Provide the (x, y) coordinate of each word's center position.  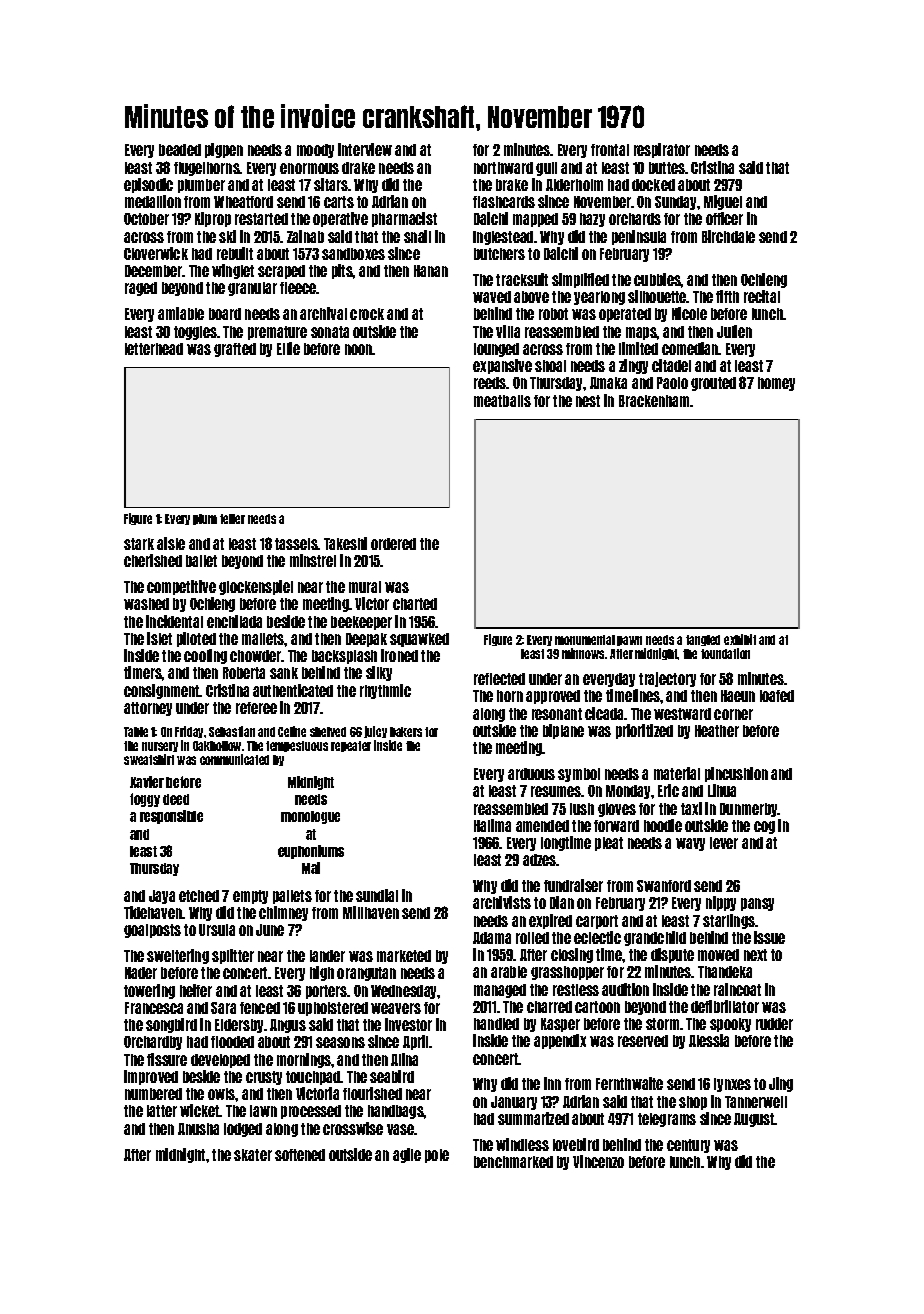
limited (638, 348)
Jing (781, 1084)
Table (136, 732)
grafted (235, 350)
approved (553, 697)
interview (365, 149)
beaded (180, 150)
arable (509, 972)
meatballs (502, 401)
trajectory (667, 679)
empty (250, 897)
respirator (662, 150)
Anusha (198, 1129)
